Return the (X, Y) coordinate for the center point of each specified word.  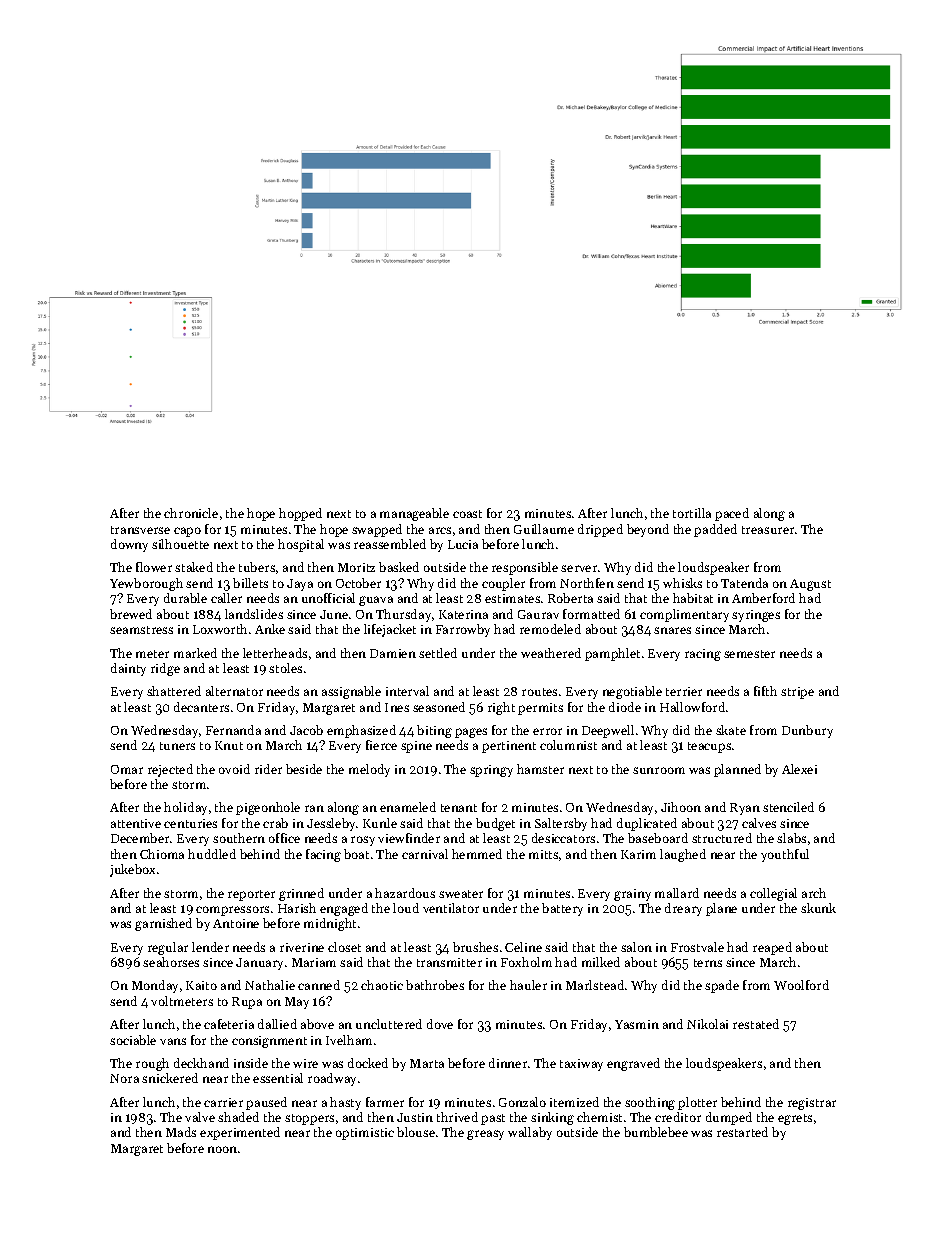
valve (200, 1117)
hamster (540, 769)
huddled (212, 854)
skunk (818, 908)
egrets (795, 1119)
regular (168, 948)
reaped (772, 948)
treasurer (768, 530)
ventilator (451, 908)
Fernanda (233, 730)
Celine (523, 947)
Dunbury (807, 731)
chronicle (191, 513)
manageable (414, 514)
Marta (427, 1063)
